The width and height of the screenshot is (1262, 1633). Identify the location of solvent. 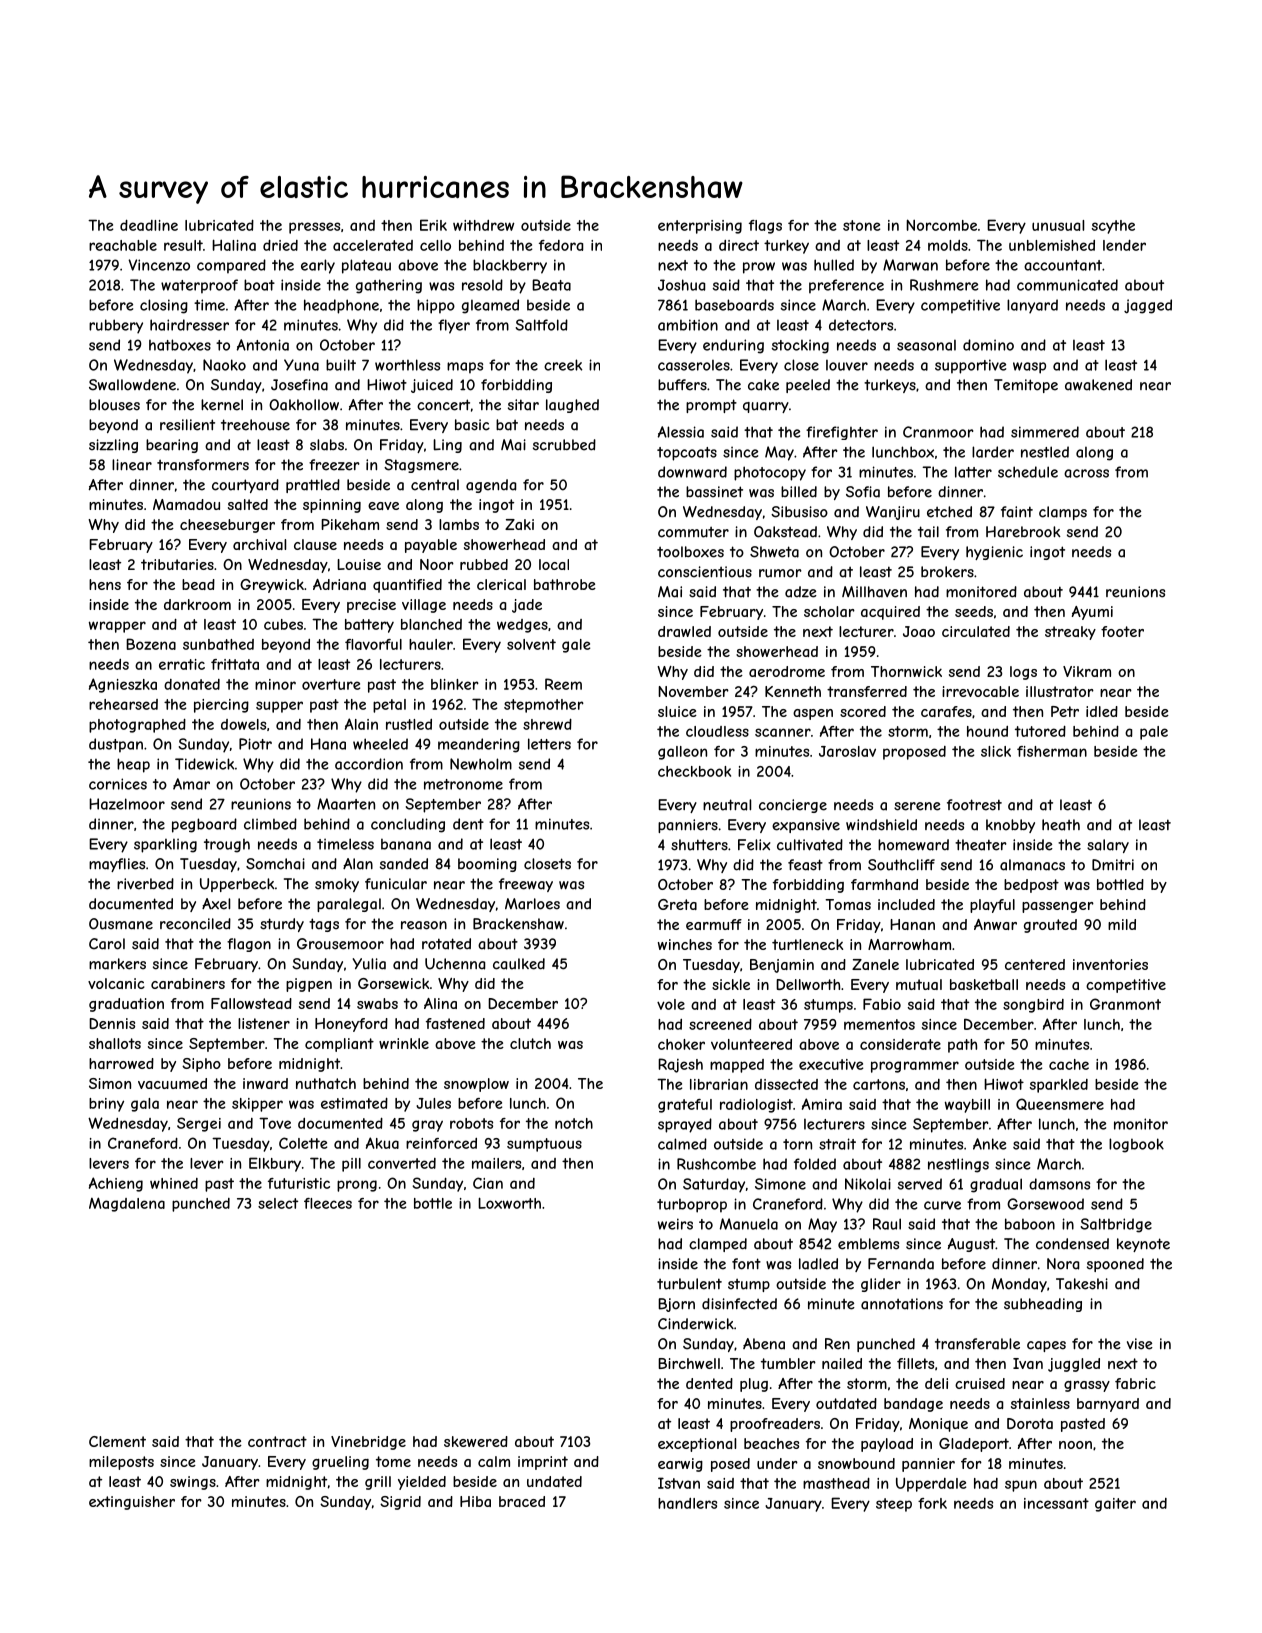
(531, 644).
